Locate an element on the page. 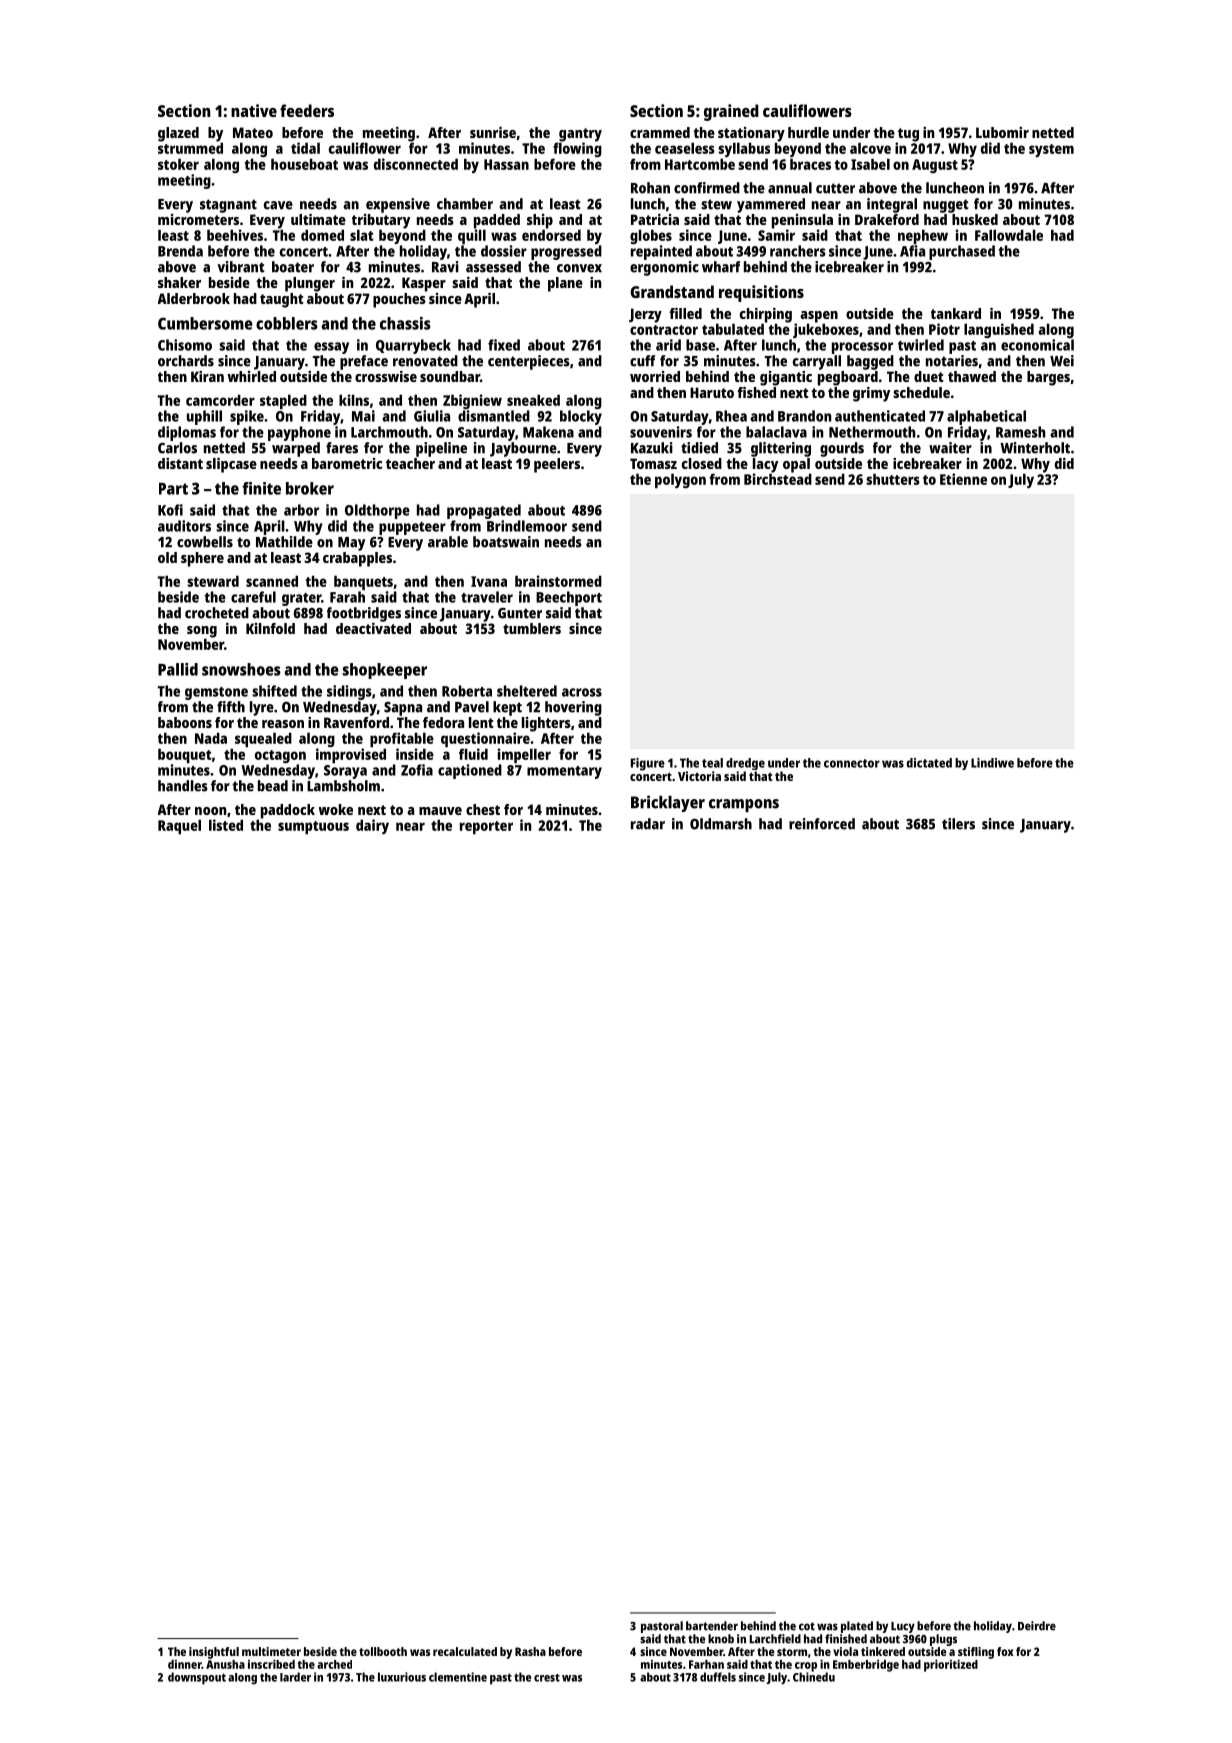 The width and height of the page is (1232, 1743). sunrise is located at coordinates (493, 132).
